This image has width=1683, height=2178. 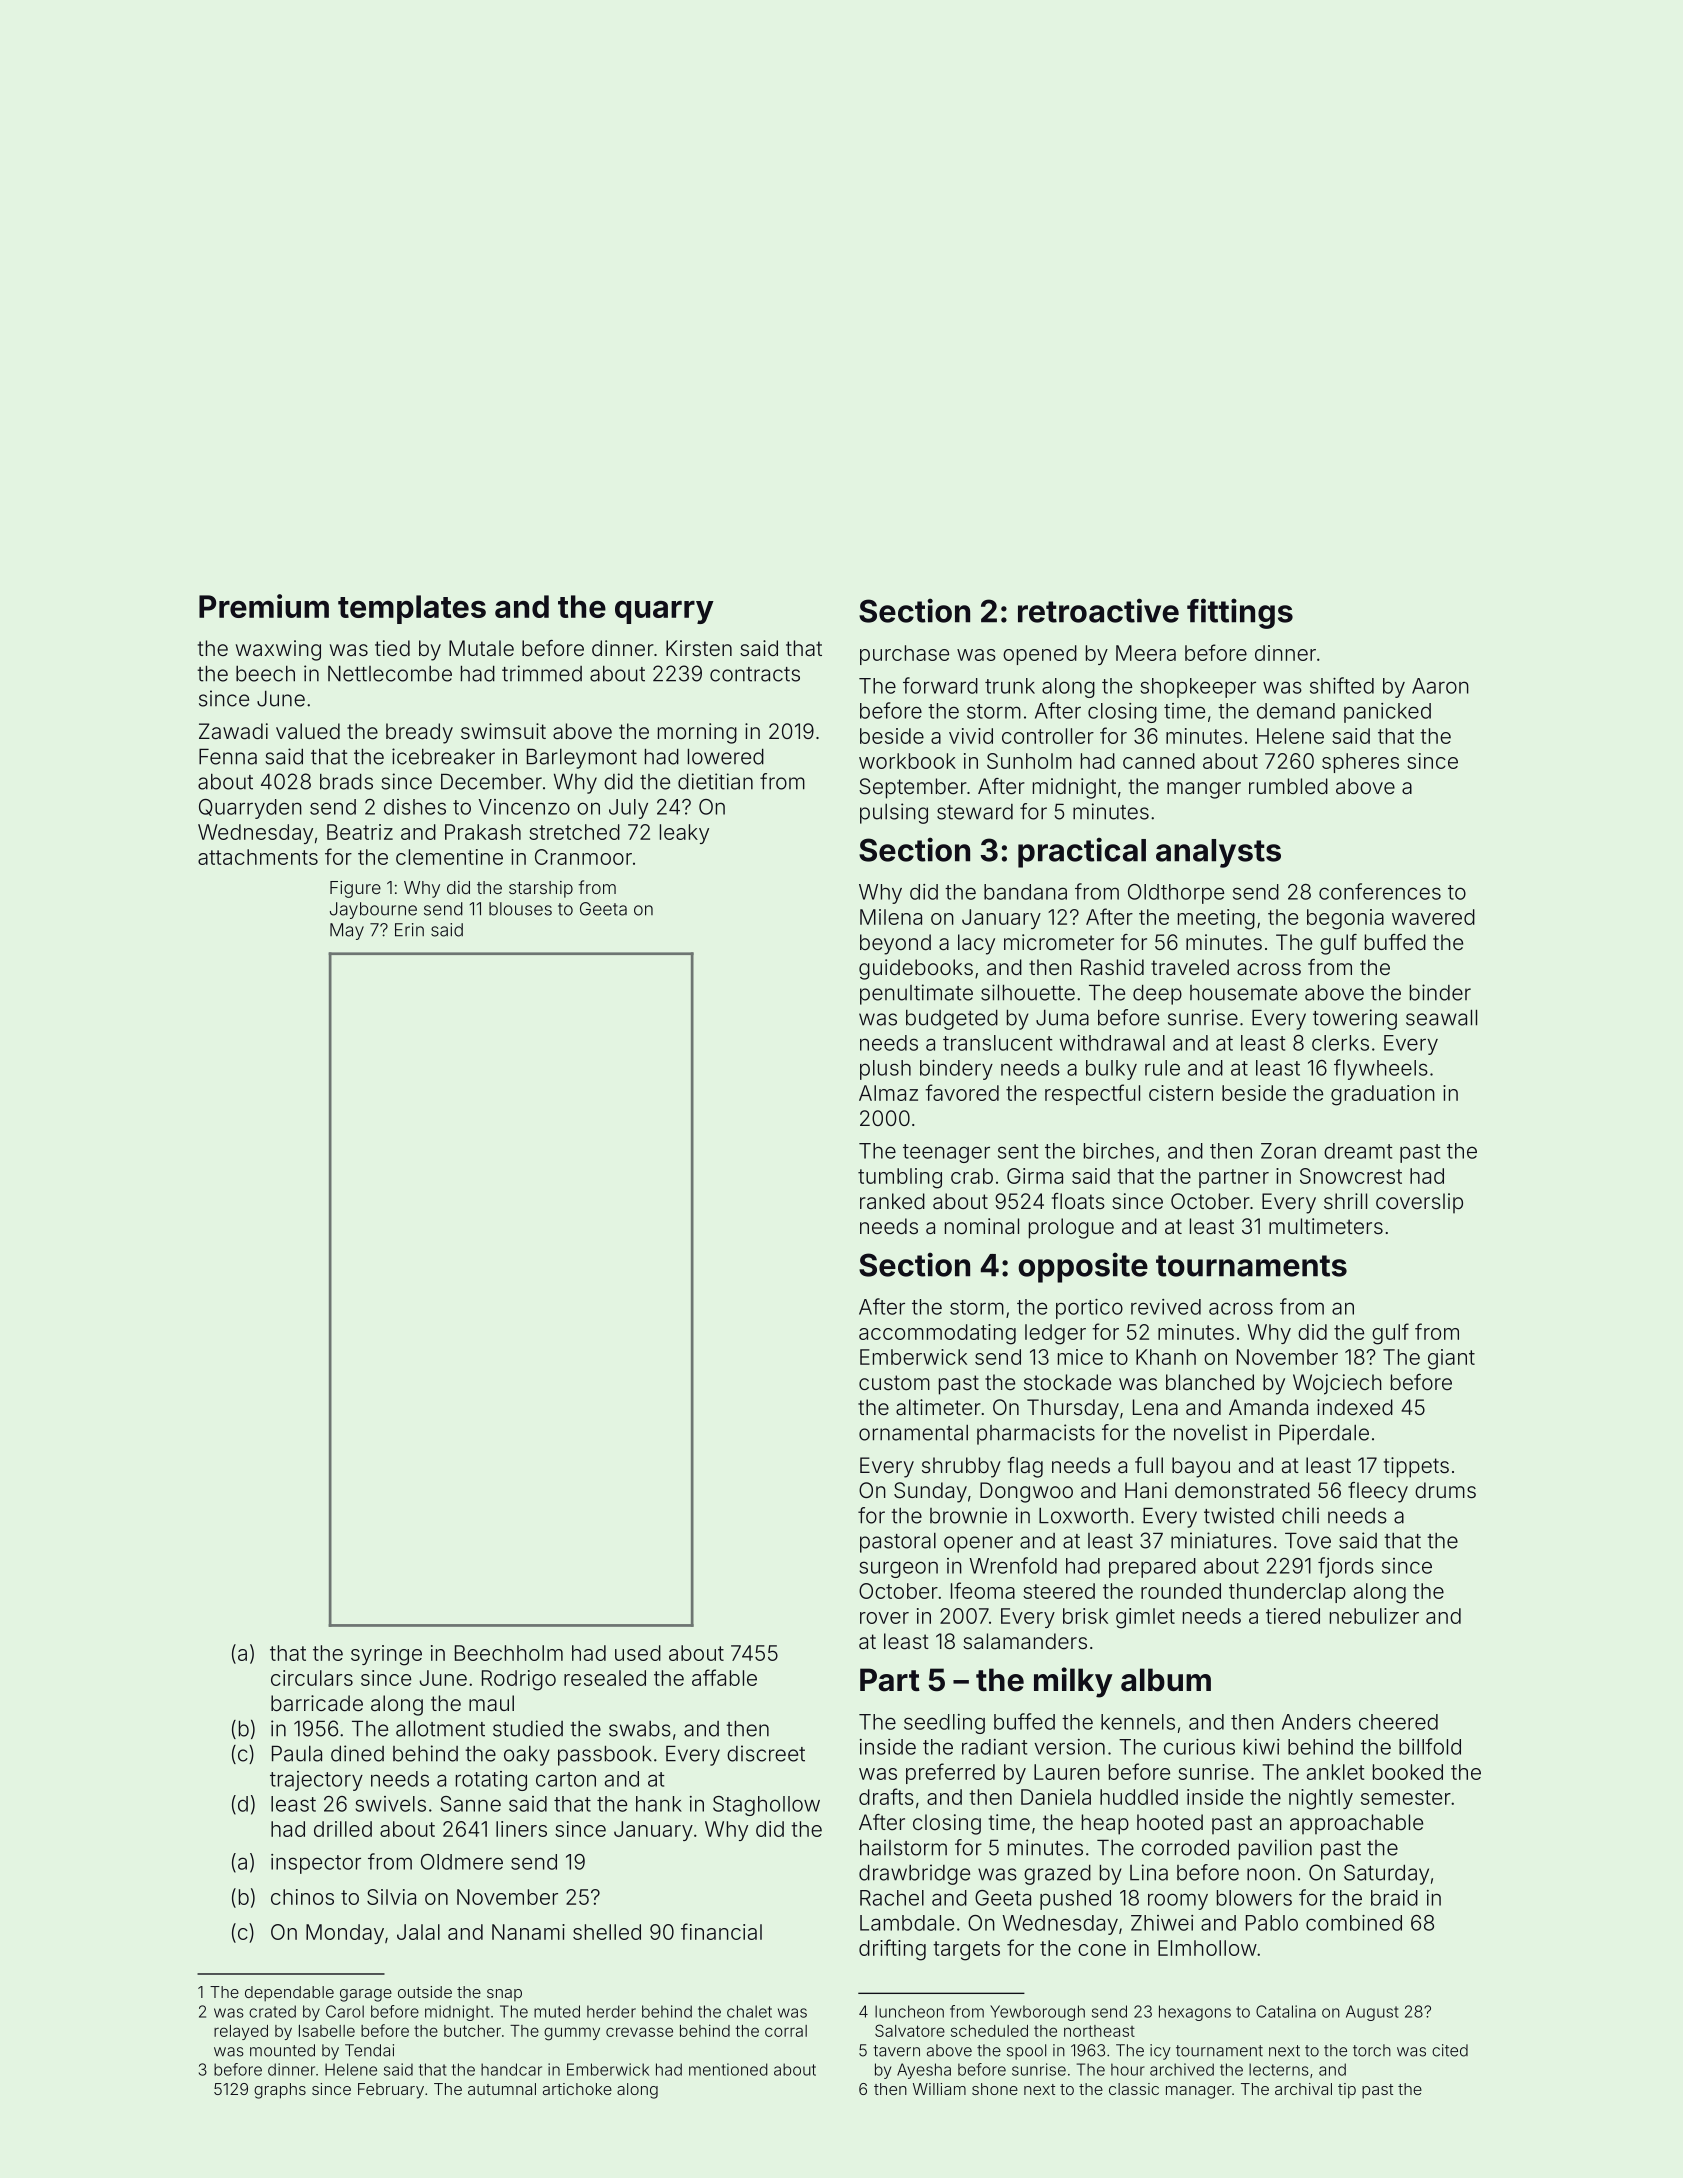 What do you see at coordinates (347, 931) in the image?
I see `May` at bounding box center [347, 931].
